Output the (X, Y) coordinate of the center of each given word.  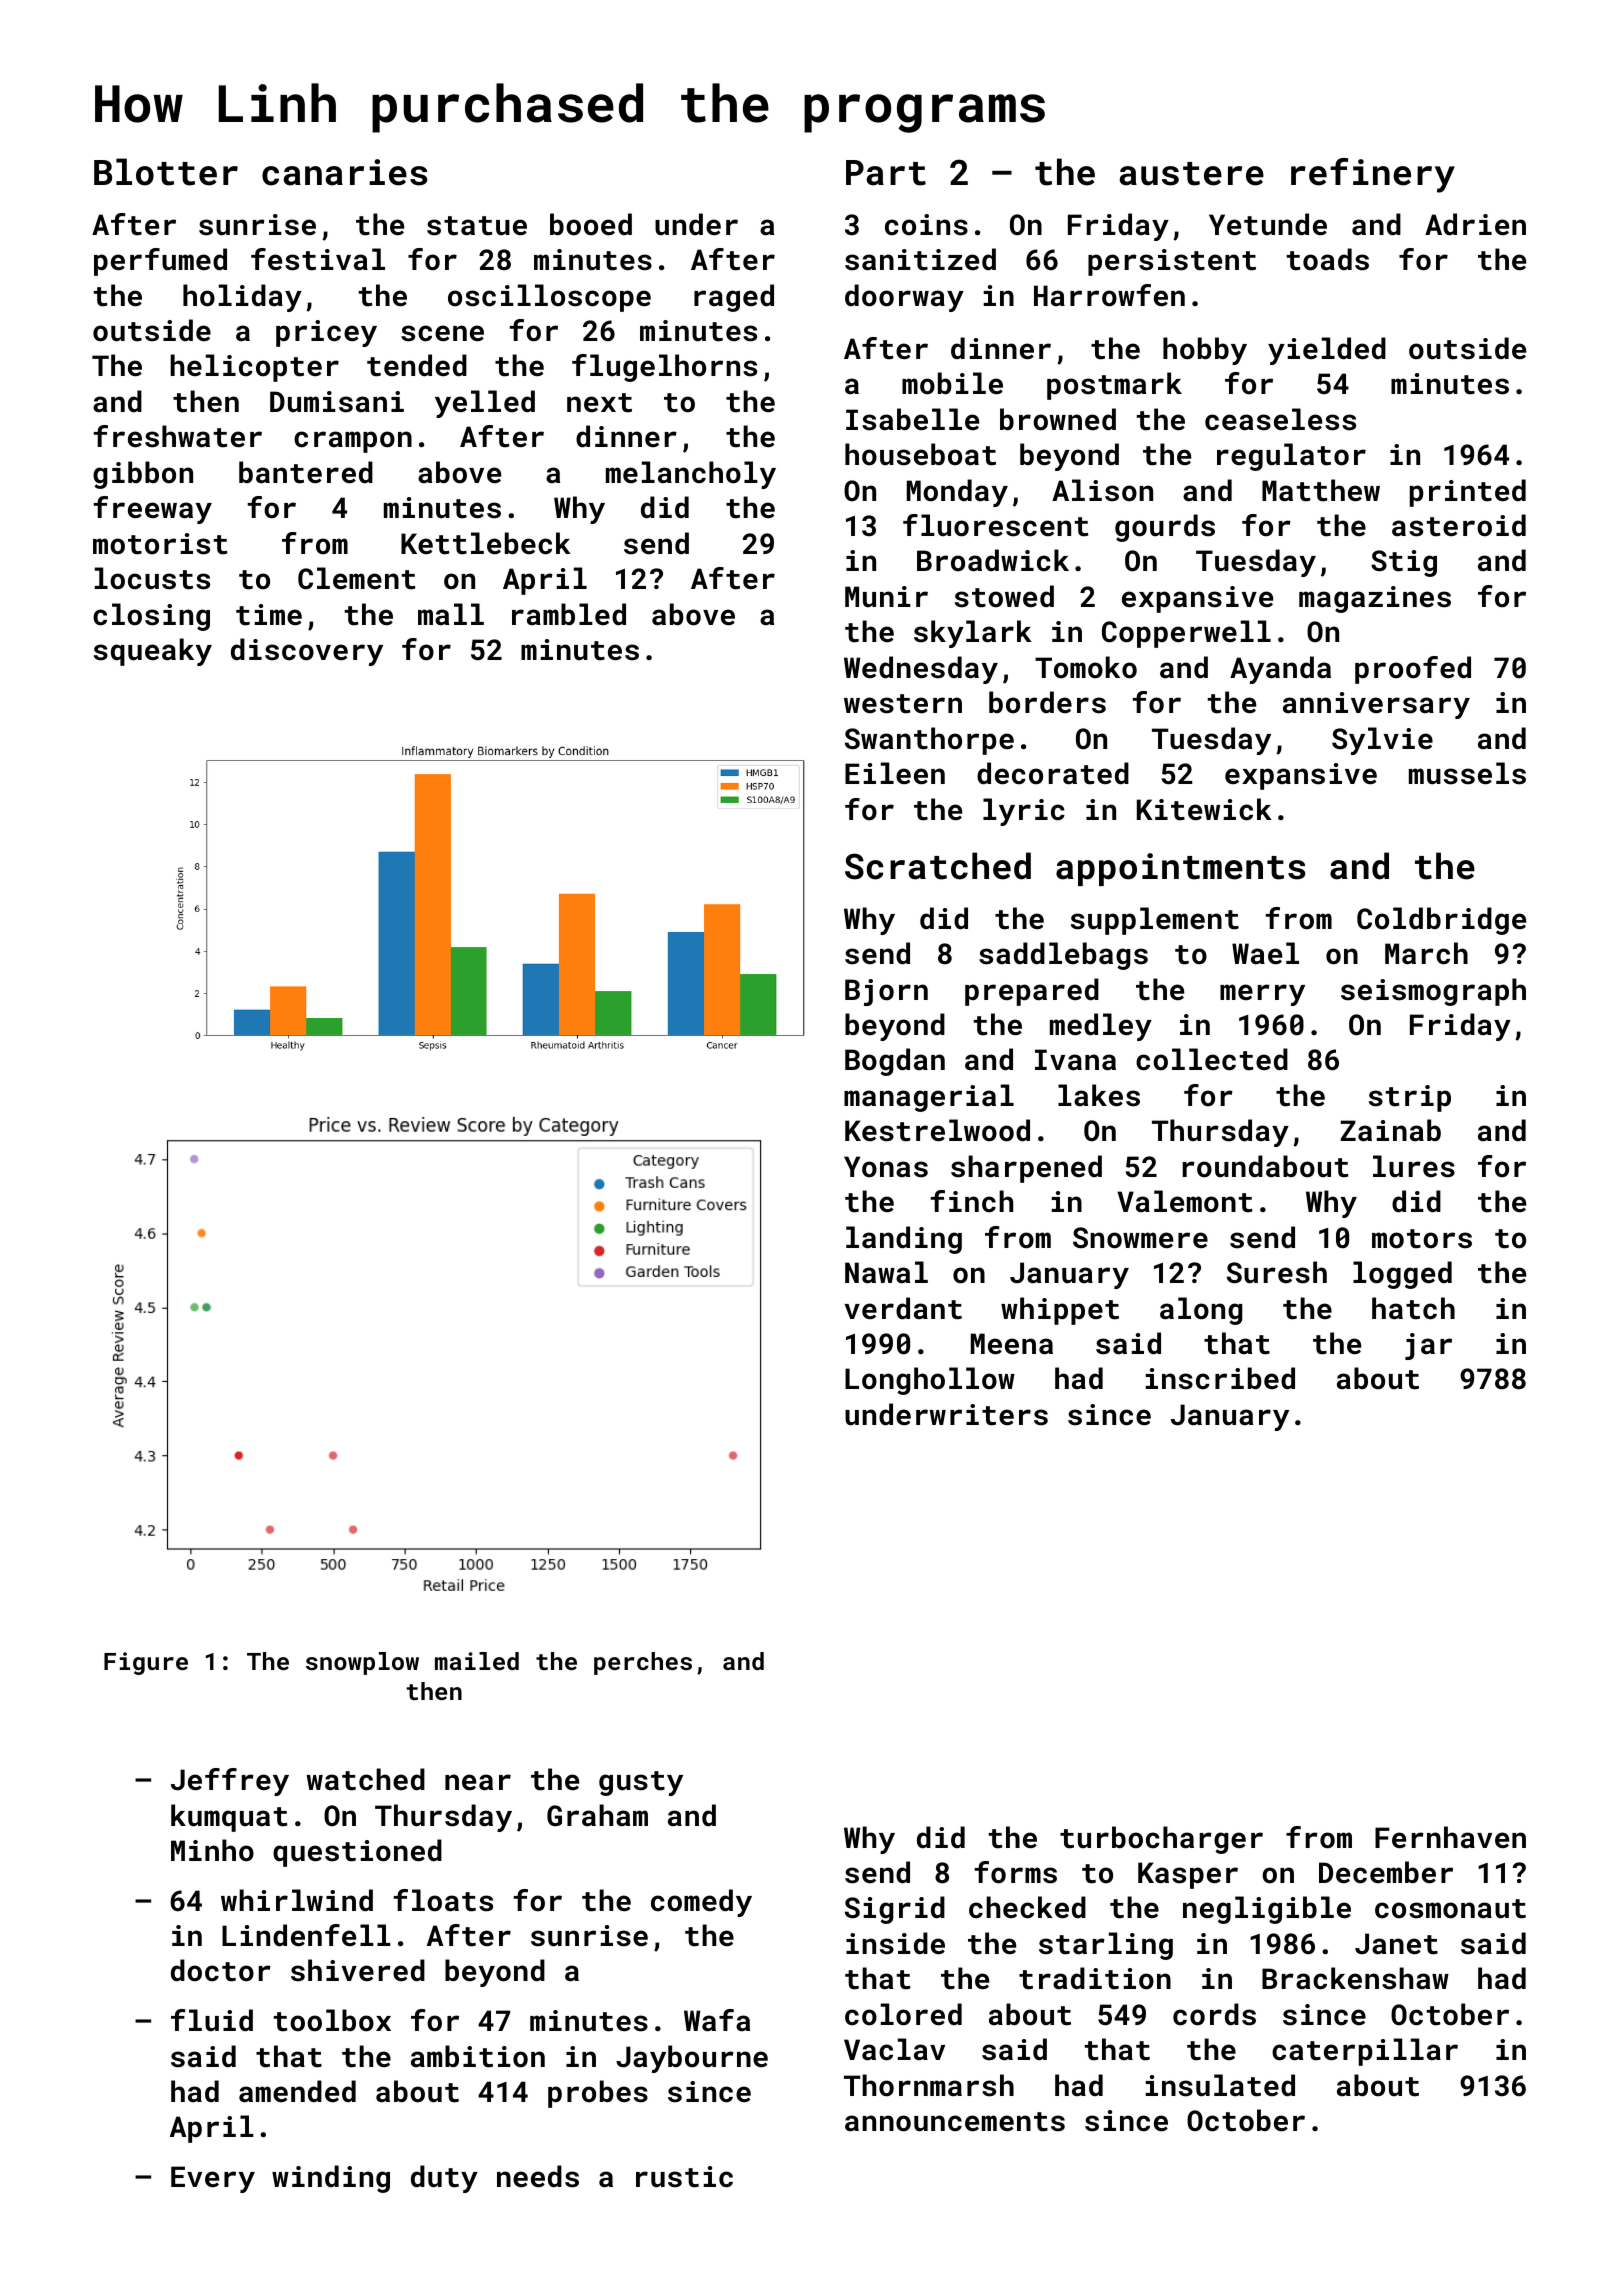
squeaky (153, 652)
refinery (1373, 175)
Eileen (895, 773)
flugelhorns (664, 368)
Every (213, 2179)
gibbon (143, 475)
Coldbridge (1441, 921)
